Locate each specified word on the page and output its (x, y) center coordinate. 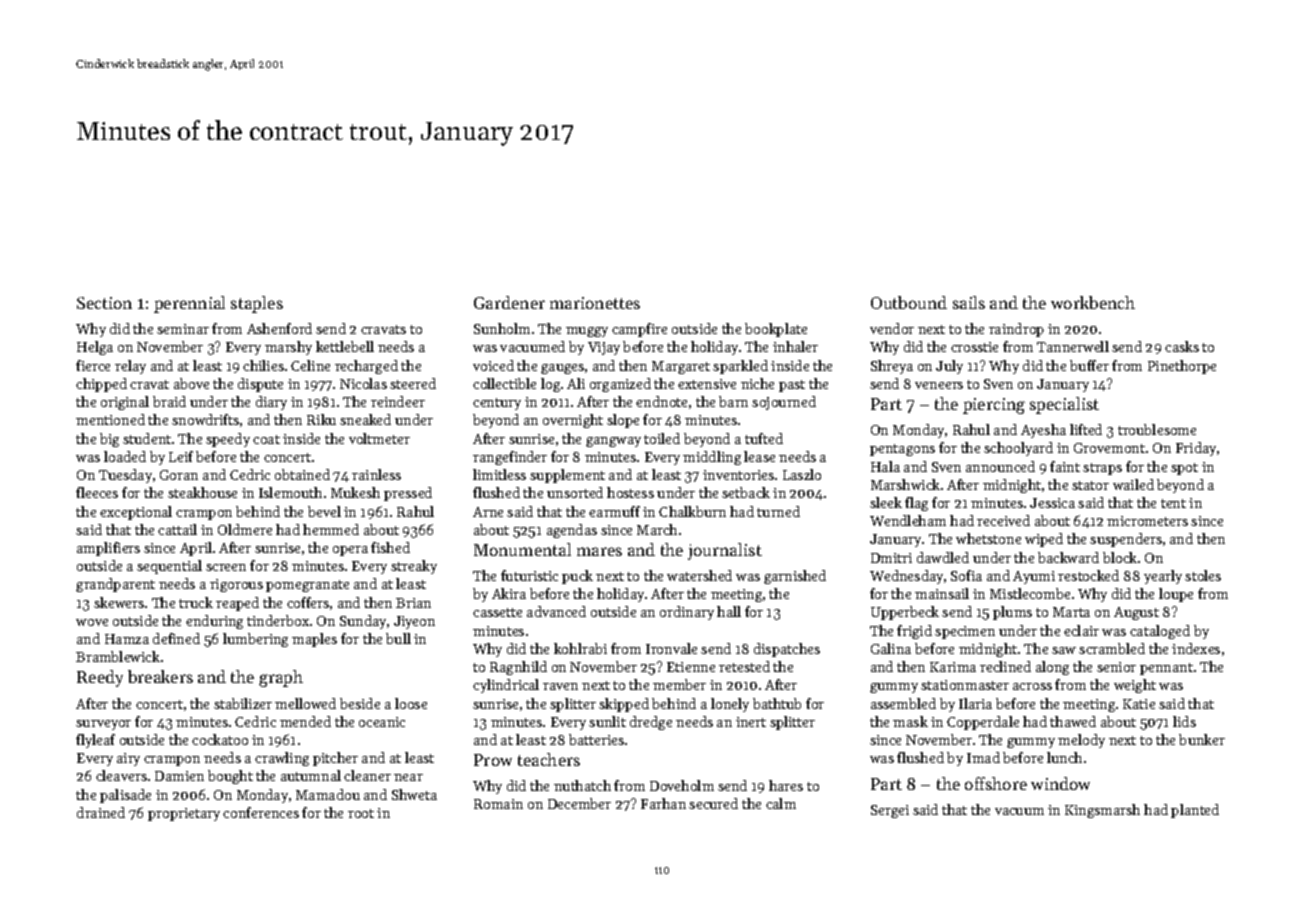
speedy (228, 440)
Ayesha (1043, 431)
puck (577, 577)
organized (620, 385)
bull (398, 638)
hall (729, 611)
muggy (587, 332)
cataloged (1160, 632)
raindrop (1016, 330)
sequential (169, 567)
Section (104, 303)
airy (128, 759)
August (1136, 613)
